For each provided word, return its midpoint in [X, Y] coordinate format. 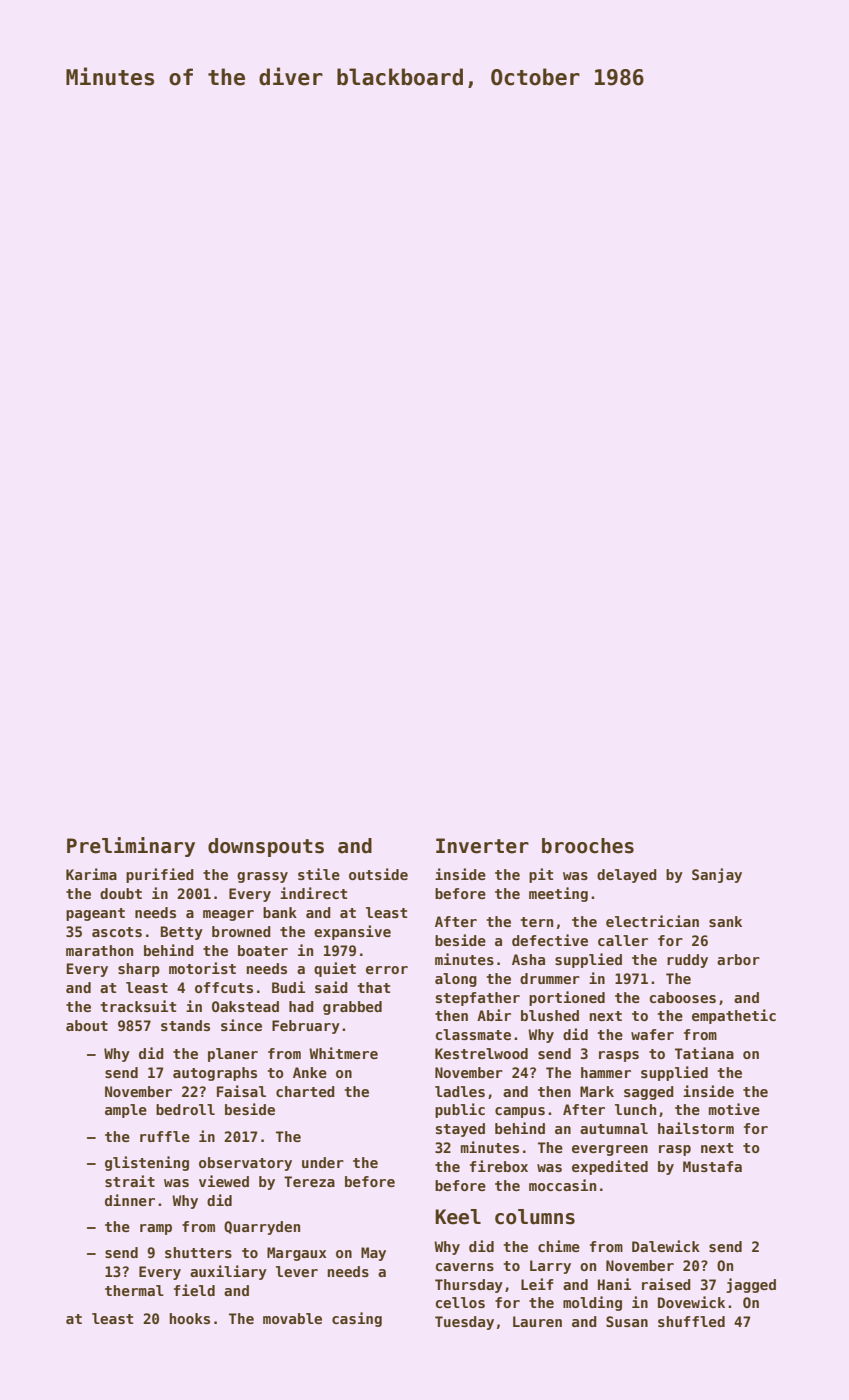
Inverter [482, 846]
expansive [352, 932]
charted [305, 1091]
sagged [649, 1093]
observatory [245, 1164]
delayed [627, 876]
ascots [117, 932]
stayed [460, 1130]
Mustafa [712, 1166]
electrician [652, 921]
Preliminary [131, 847]
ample [126, 1111]
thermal [134, 1290]
